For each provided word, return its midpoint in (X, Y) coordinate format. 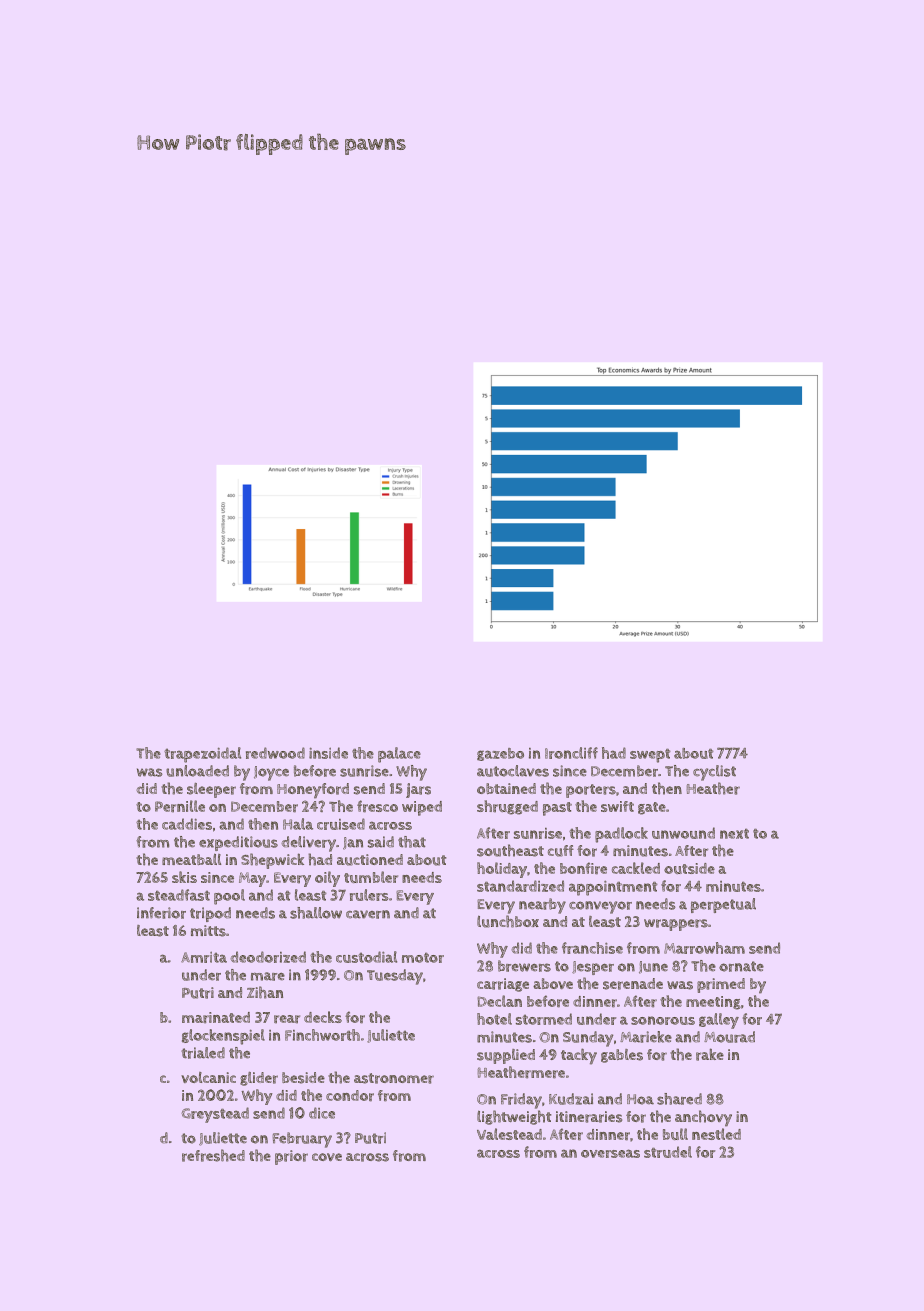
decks (323, 1017)
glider (259, 1079)
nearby (542, 906)
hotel (494, 1019)
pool (229, 897)
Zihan (265, 992)
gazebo (500, 754)
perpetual (723, 905)
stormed (544, 1019)
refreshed (213, 1155)
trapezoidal (202, 755)
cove (327, 1157)
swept (650, 756)
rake (710, 1054)
